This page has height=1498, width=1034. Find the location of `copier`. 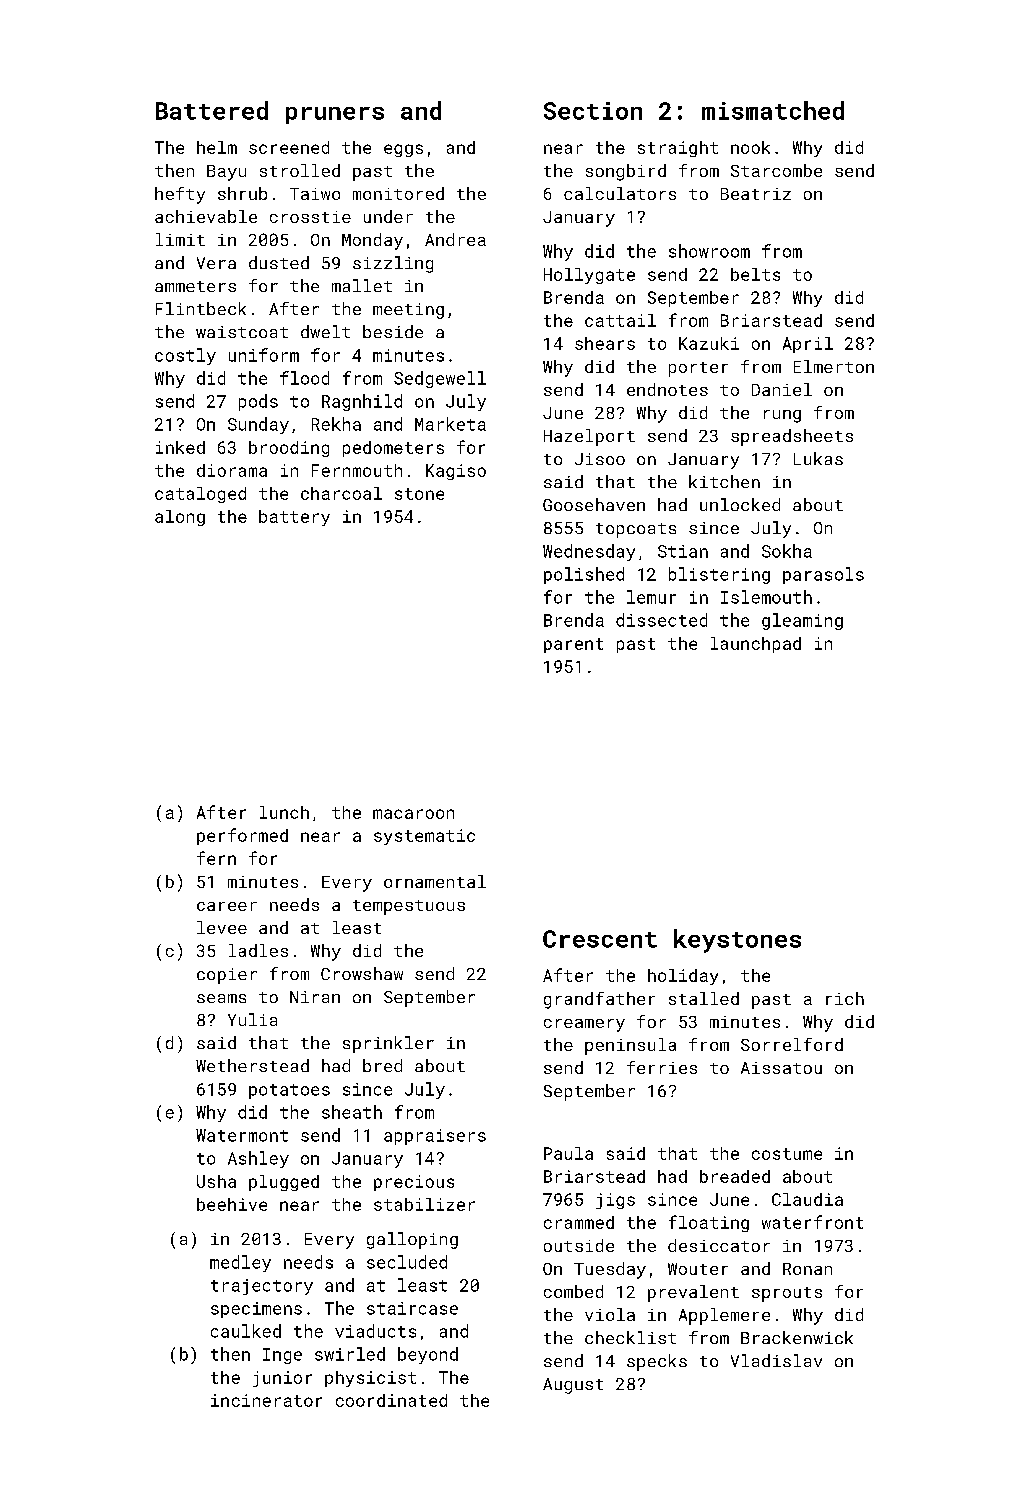

copier is located at coordinates (227, 976).
